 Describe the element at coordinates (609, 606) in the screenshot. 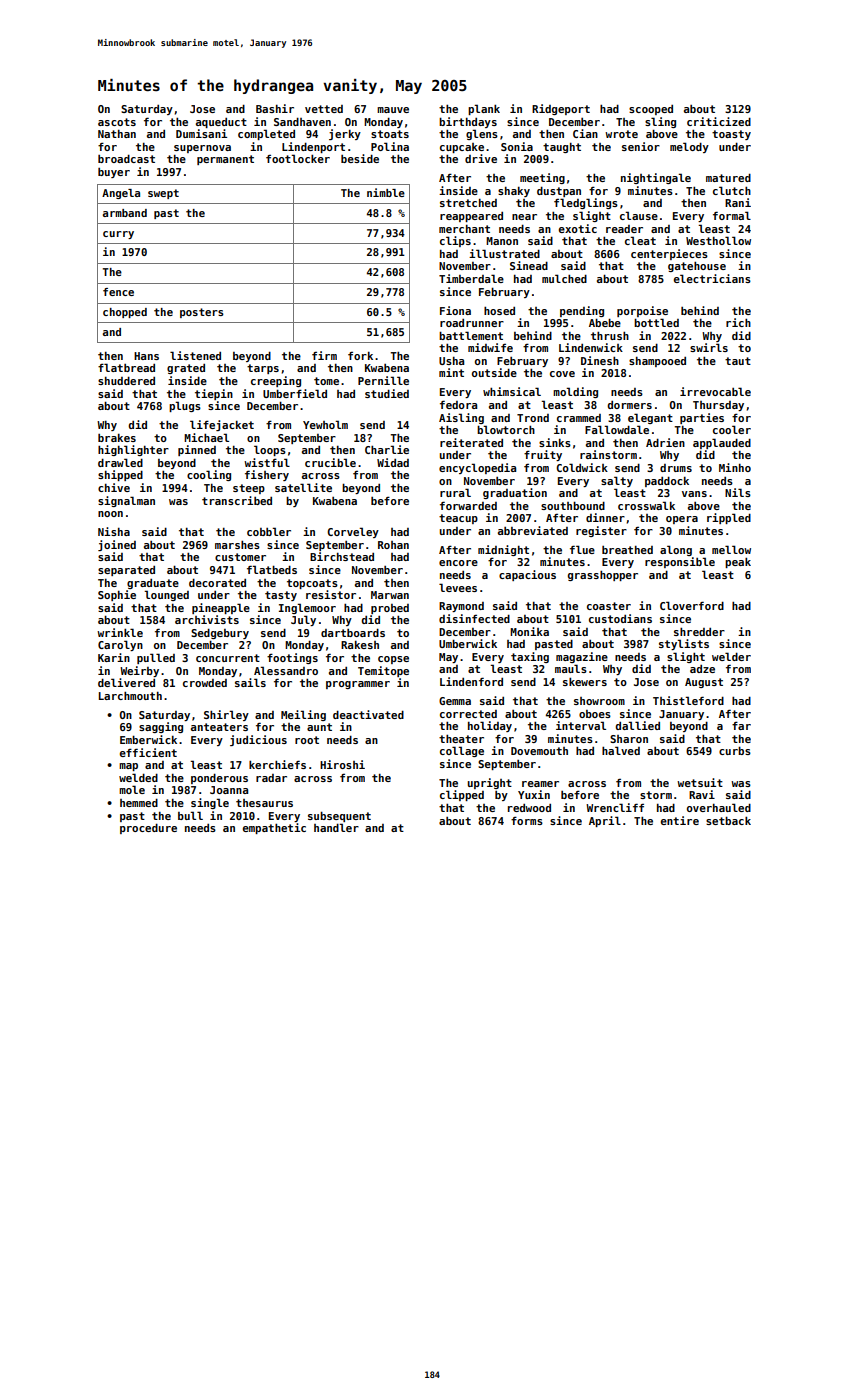

I see `coaster` at that location.
